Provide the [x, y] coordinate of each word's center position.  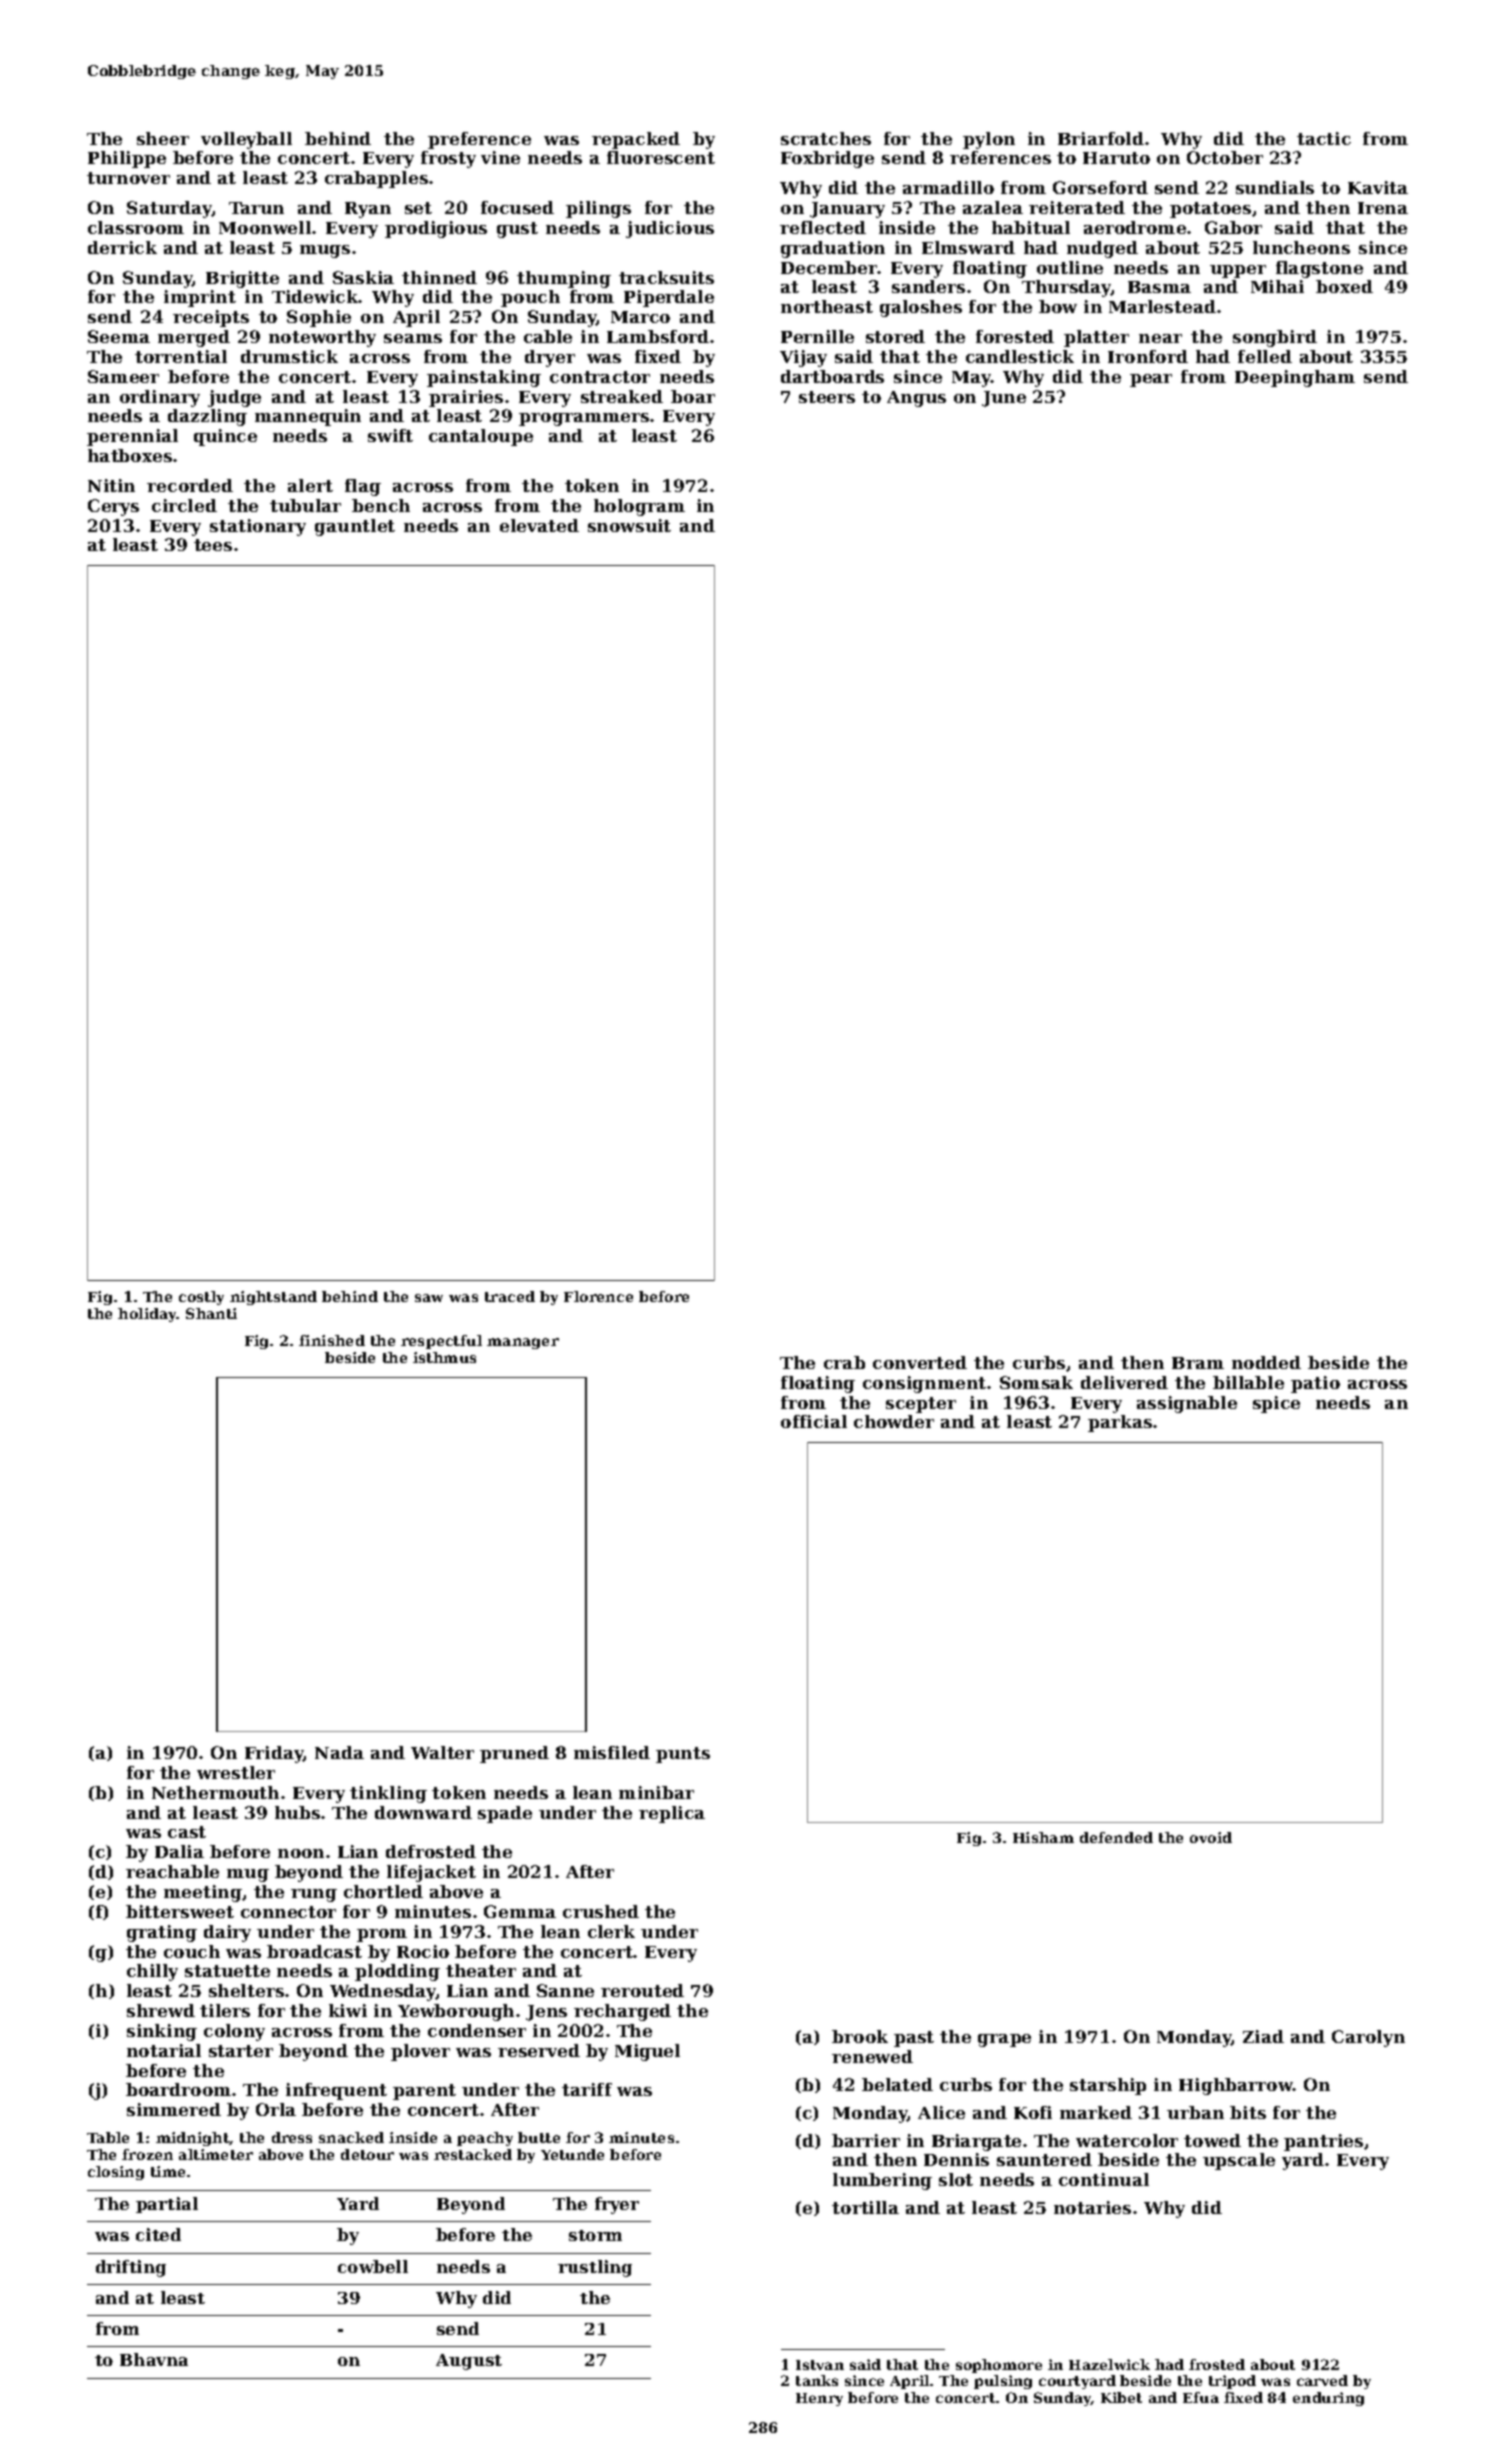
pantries [1323, 2142]
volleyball [246, 140]
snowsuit [629, 525]
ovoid [1211, 1837]
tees [213, 545]
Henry [819, 2399]
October [1225, 157]
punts [683, 1755]
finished [332, 1340]
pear [1151, 380]
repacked [636, 140]
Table [108, 2137]
